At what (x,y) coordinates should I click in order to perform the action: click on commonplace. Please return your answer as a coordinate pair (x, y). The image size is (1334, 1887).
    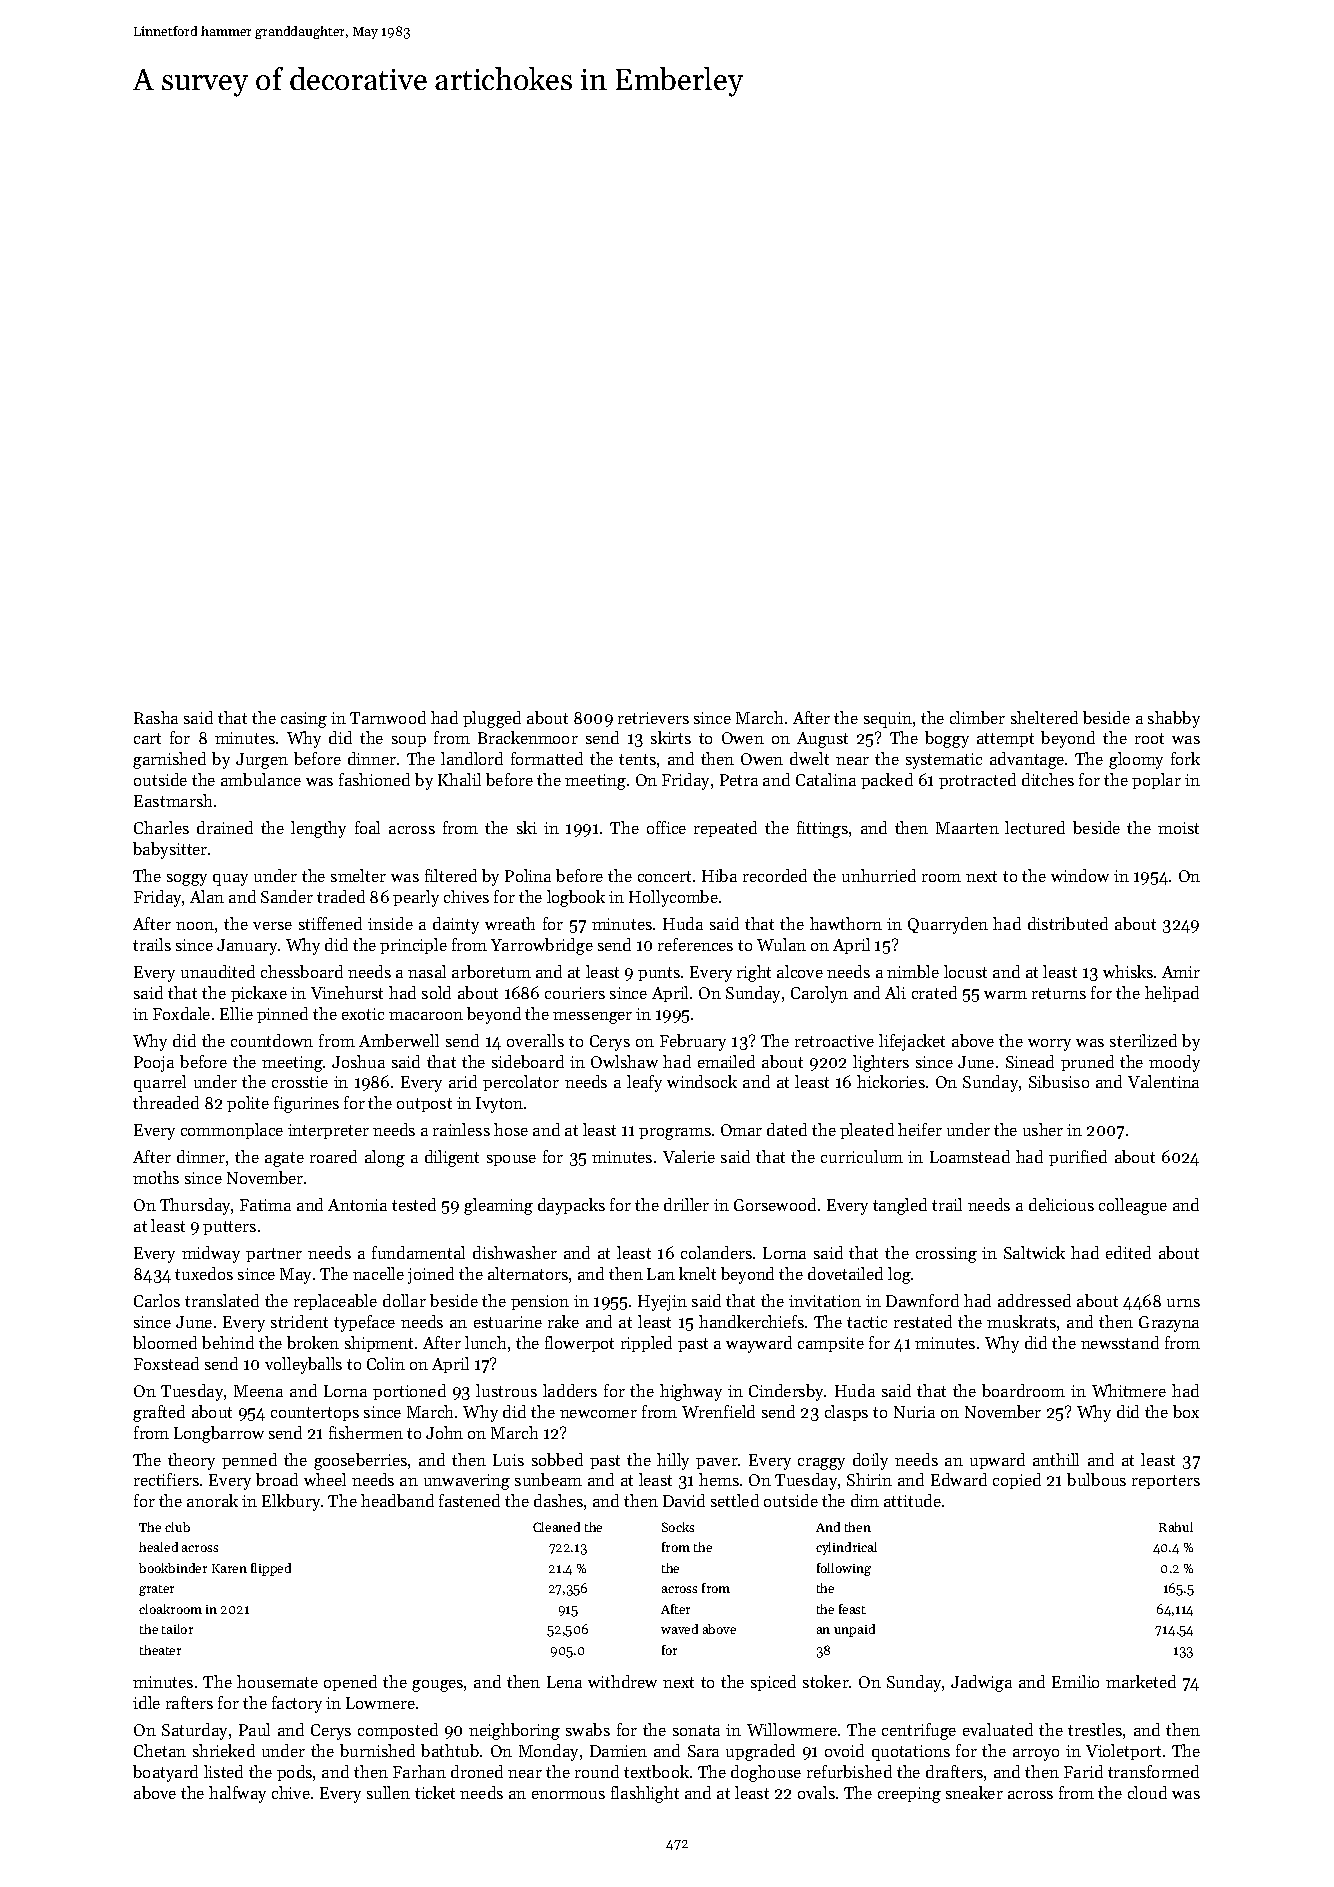
    Looking at the image, I should click on (232, 1131).
